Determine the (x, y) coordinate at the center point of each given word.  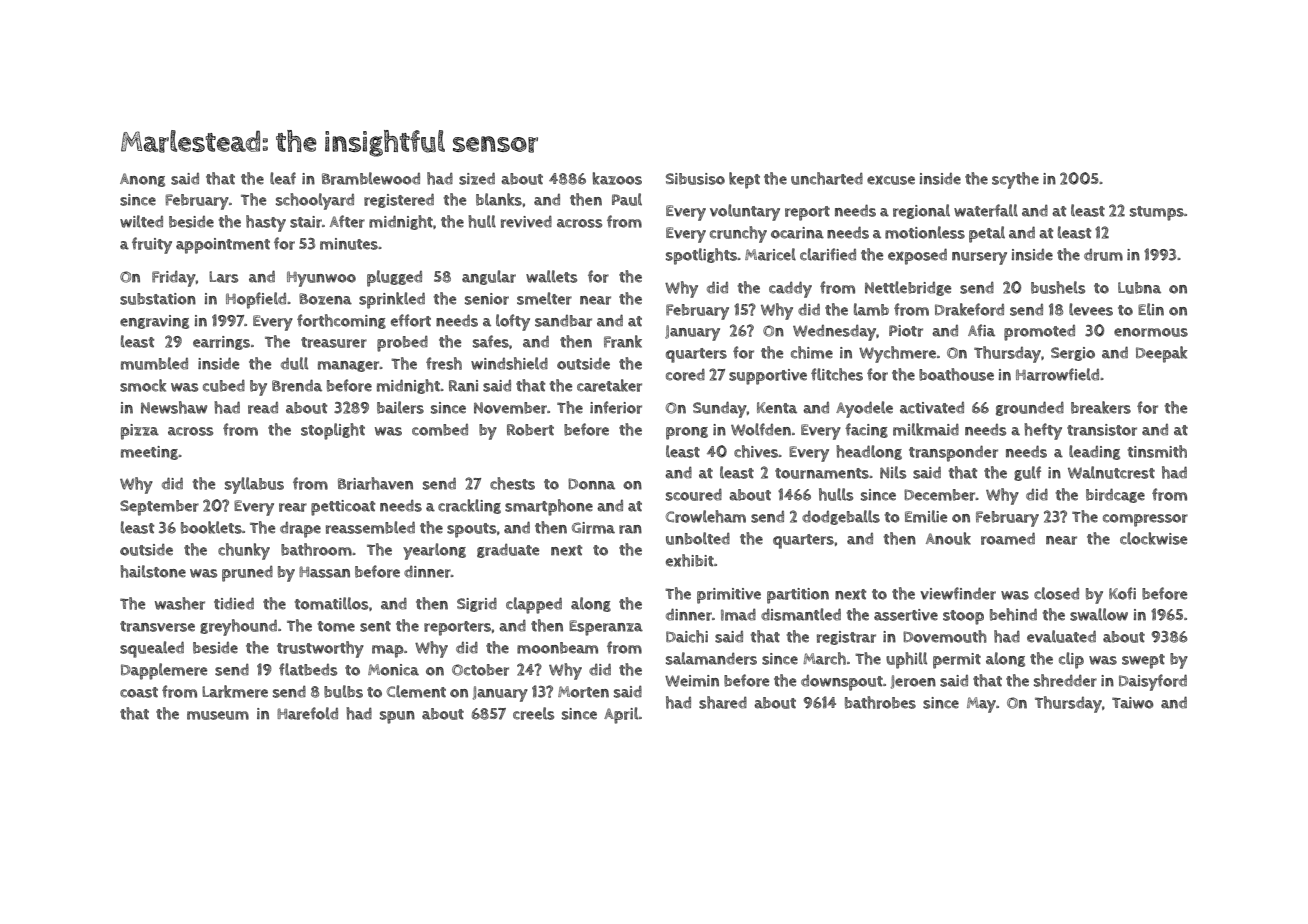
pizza (140, 432)
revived (526, 222)
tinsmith (1157, 451)
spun (397, 717)
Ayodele (864, 409)
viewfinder (958, 593)
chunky (244, 551)
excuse (891, 180)
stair (306, 222)
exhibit (690, 560)
